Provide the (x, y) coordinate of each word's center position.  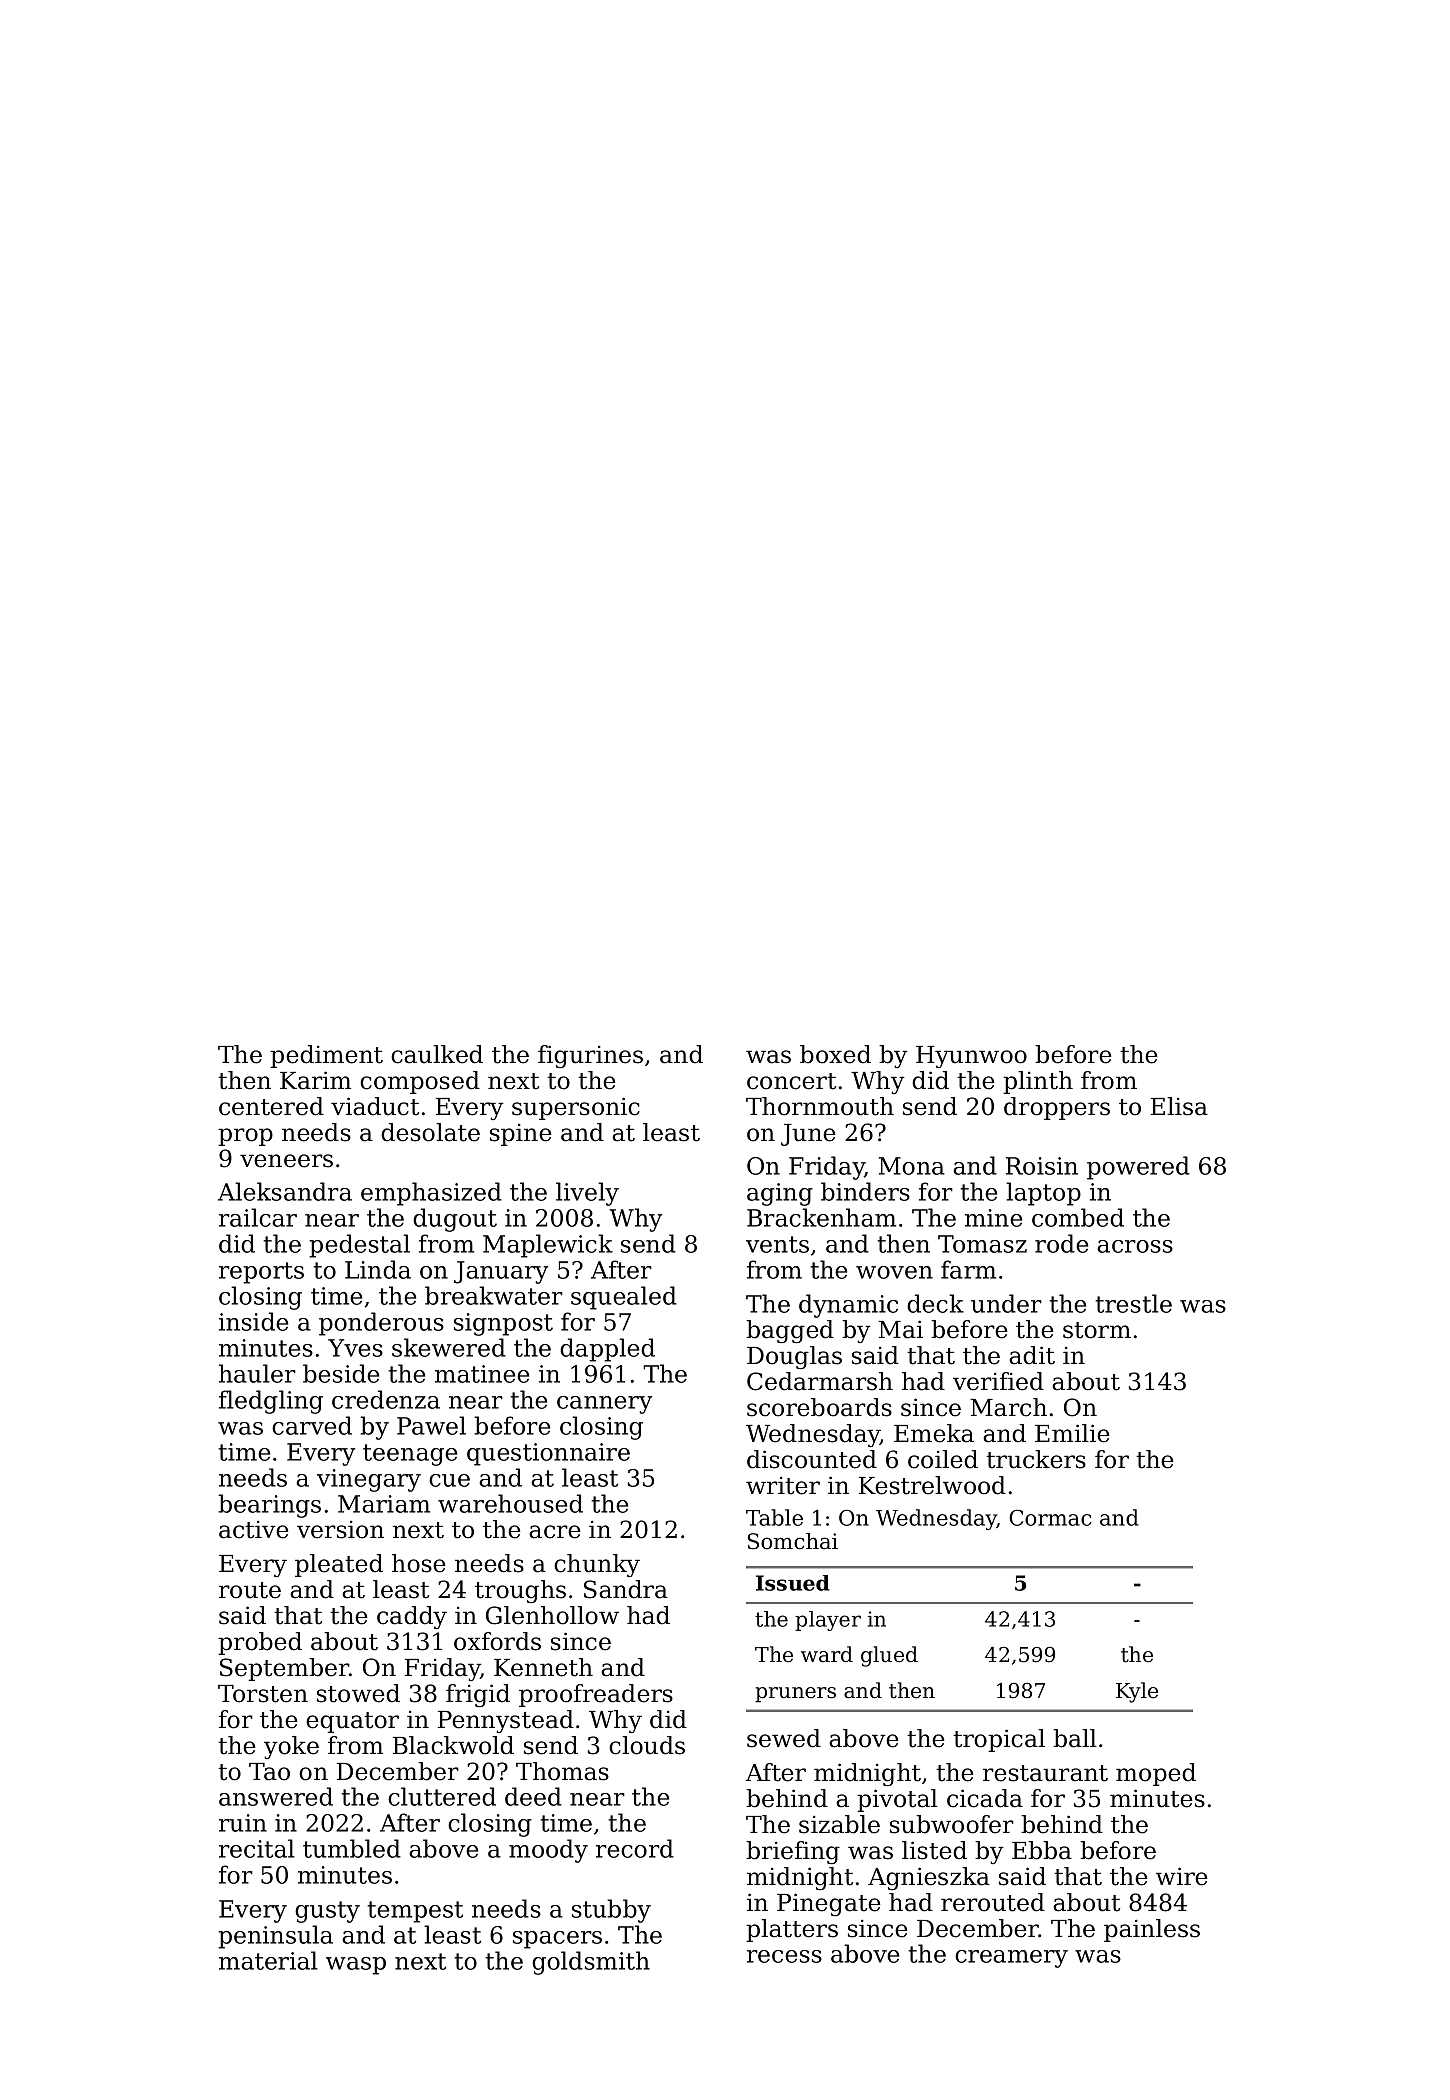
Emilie (1072, 1433)
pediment (326, 1056)
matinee (482, 1374)
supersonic (576, 1108)
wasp (356, 1966)
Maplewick (548, 1246)
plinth (1038, 1082)
